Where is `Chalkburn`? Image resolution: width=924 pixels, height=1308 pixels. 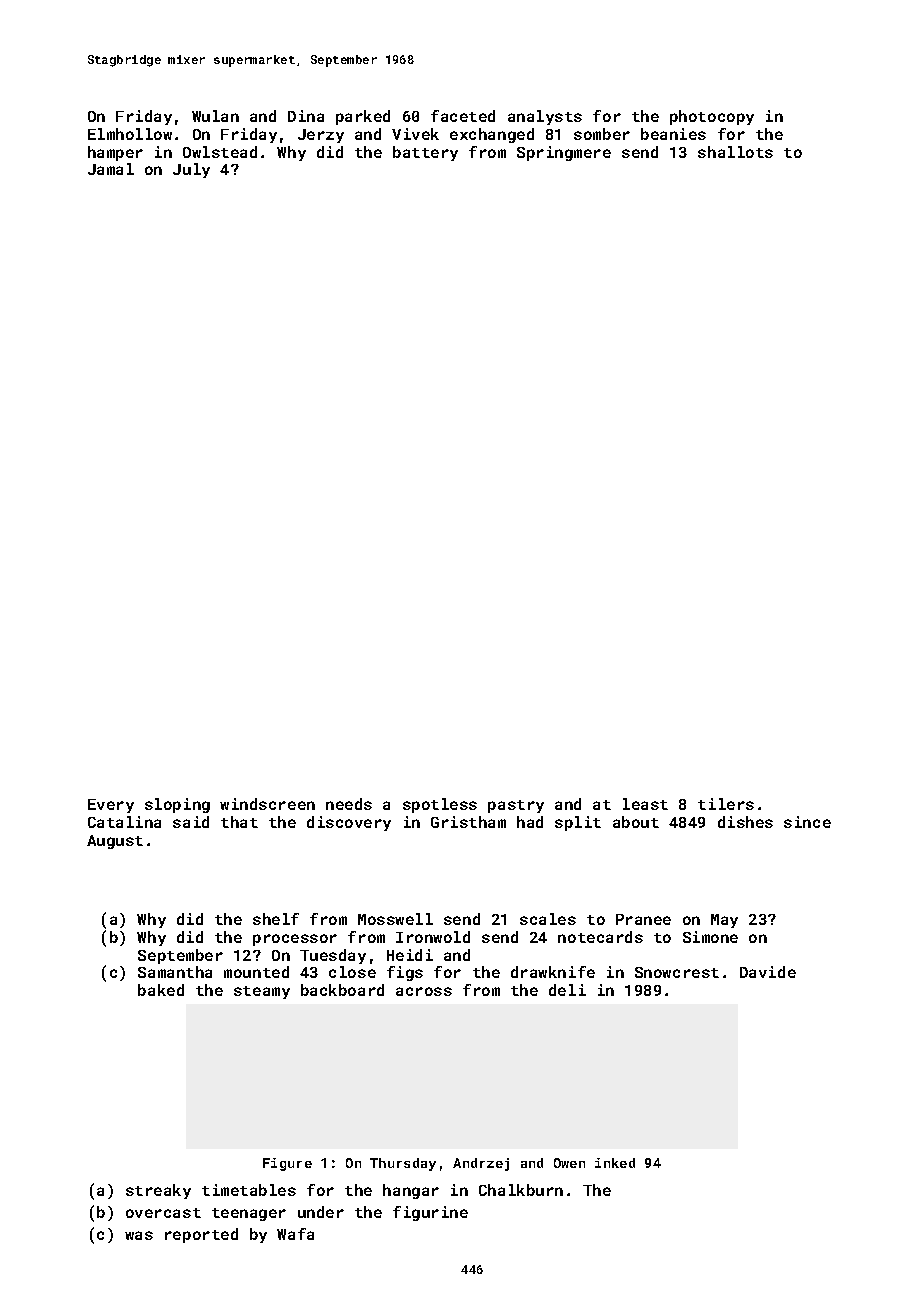 Chalkburn is located at coordinates (521, 1190).
